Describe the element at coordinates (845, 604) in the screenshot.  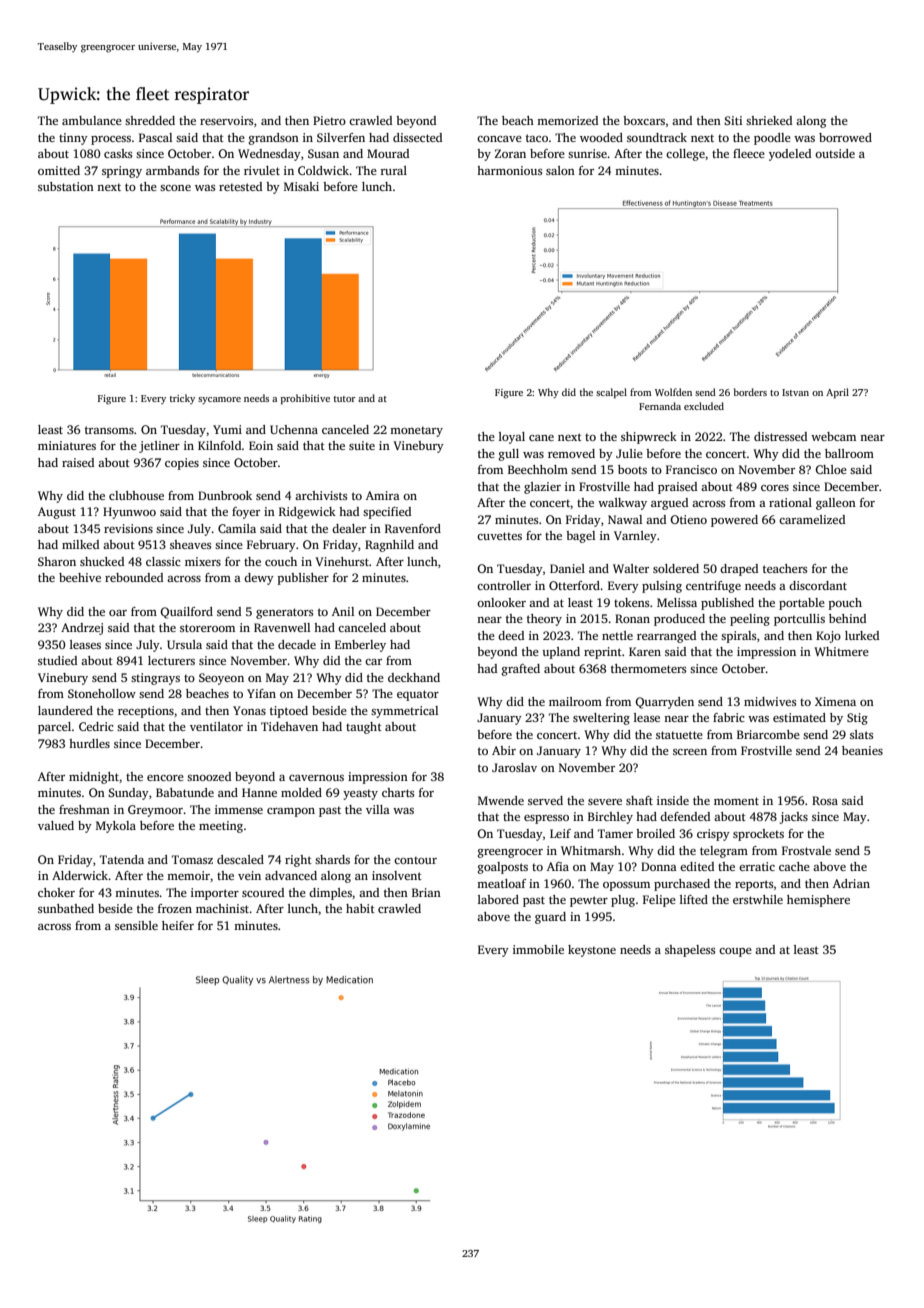
I see `pouch` at that location.
